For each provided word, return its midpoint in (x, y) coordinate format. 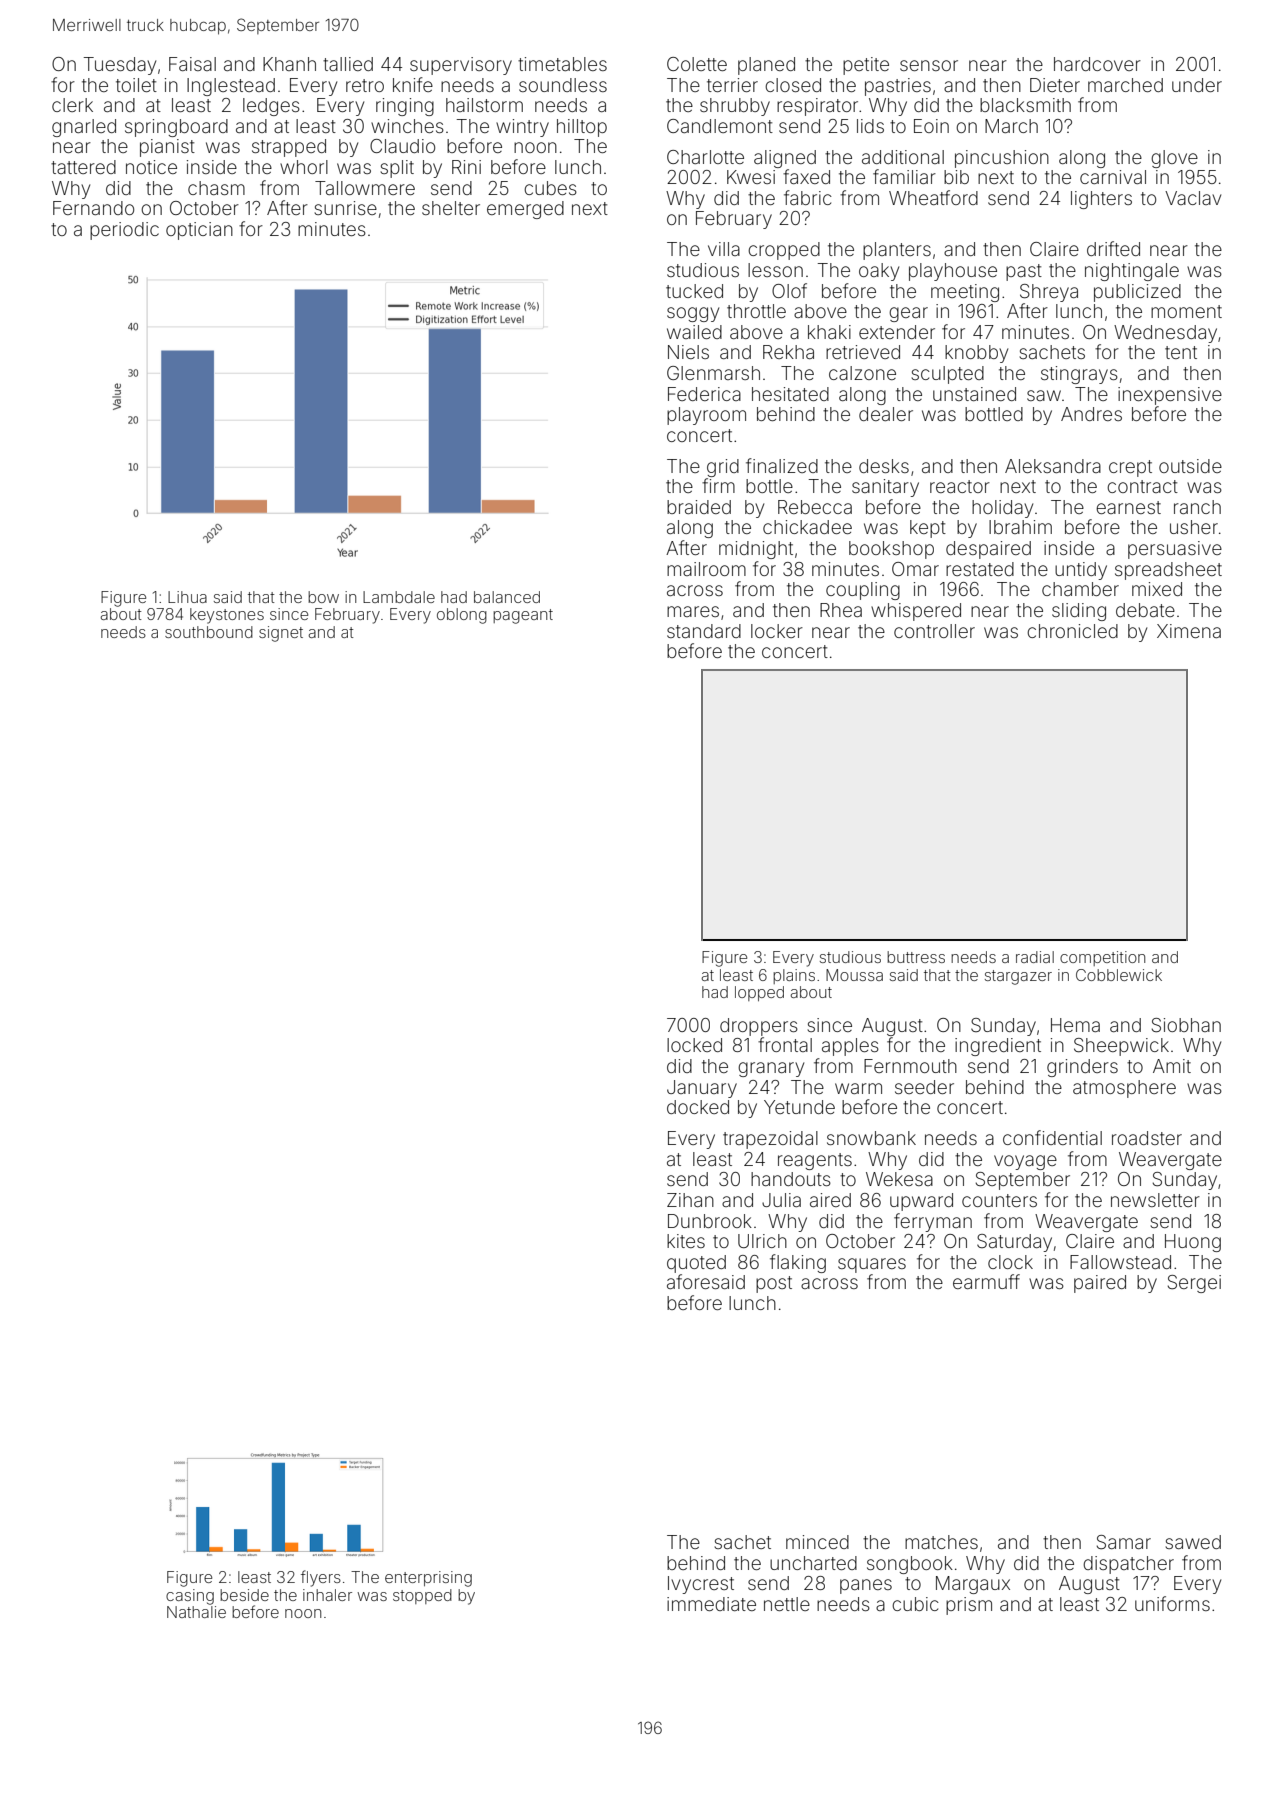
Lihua (187, 597)
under (1197, 85)
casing (190, 1597)
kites (686, 1241)
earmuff (986, 1281)
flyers (321, 1578)
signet (281, 634)
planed (766, 66)
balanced (507, 597)
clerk (72, 105)
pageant (523, 616)
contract (1142, 486)
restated (980, 569)
